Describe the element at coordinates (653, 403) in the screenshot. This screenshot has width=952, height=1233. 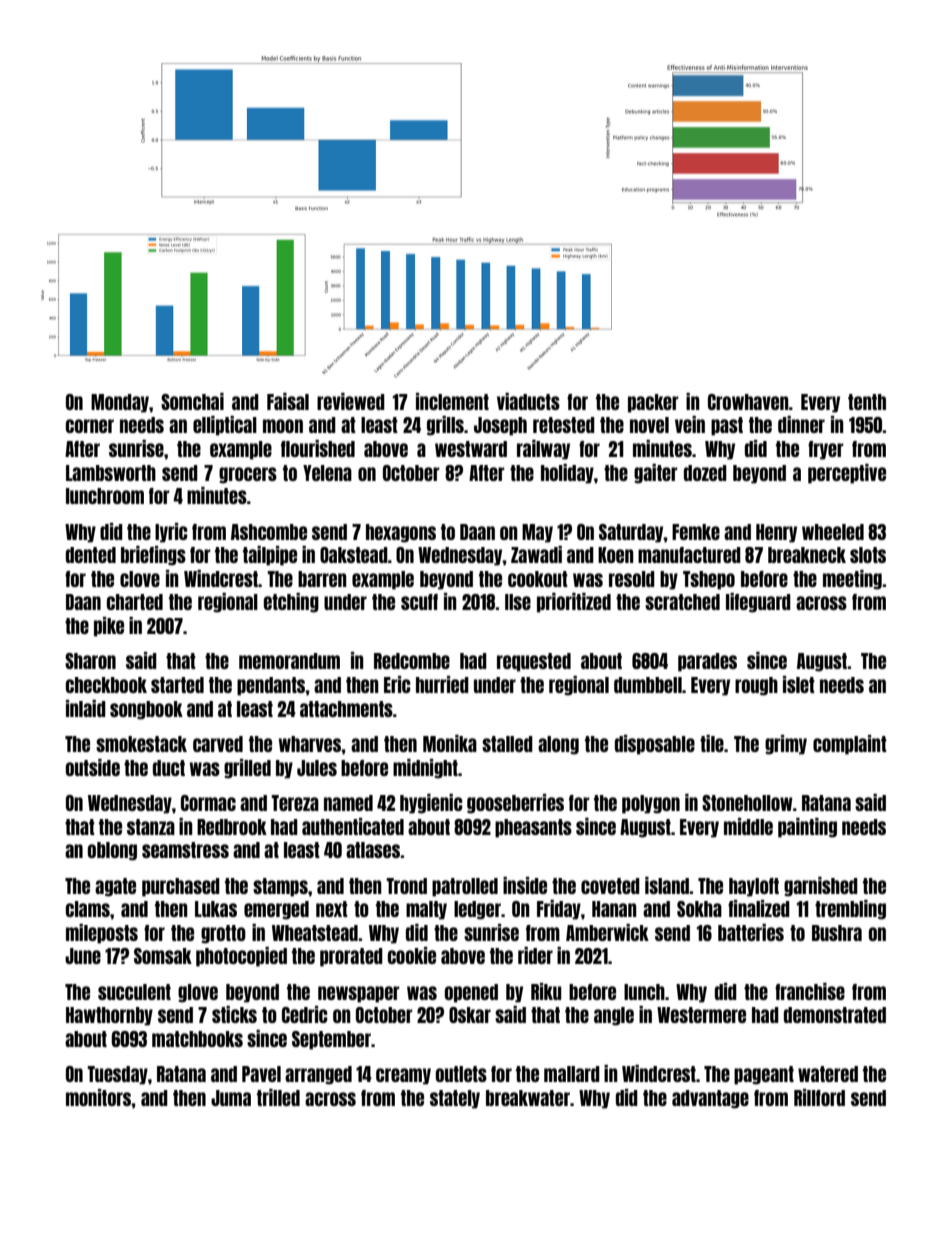
I see `packer` at that location.
